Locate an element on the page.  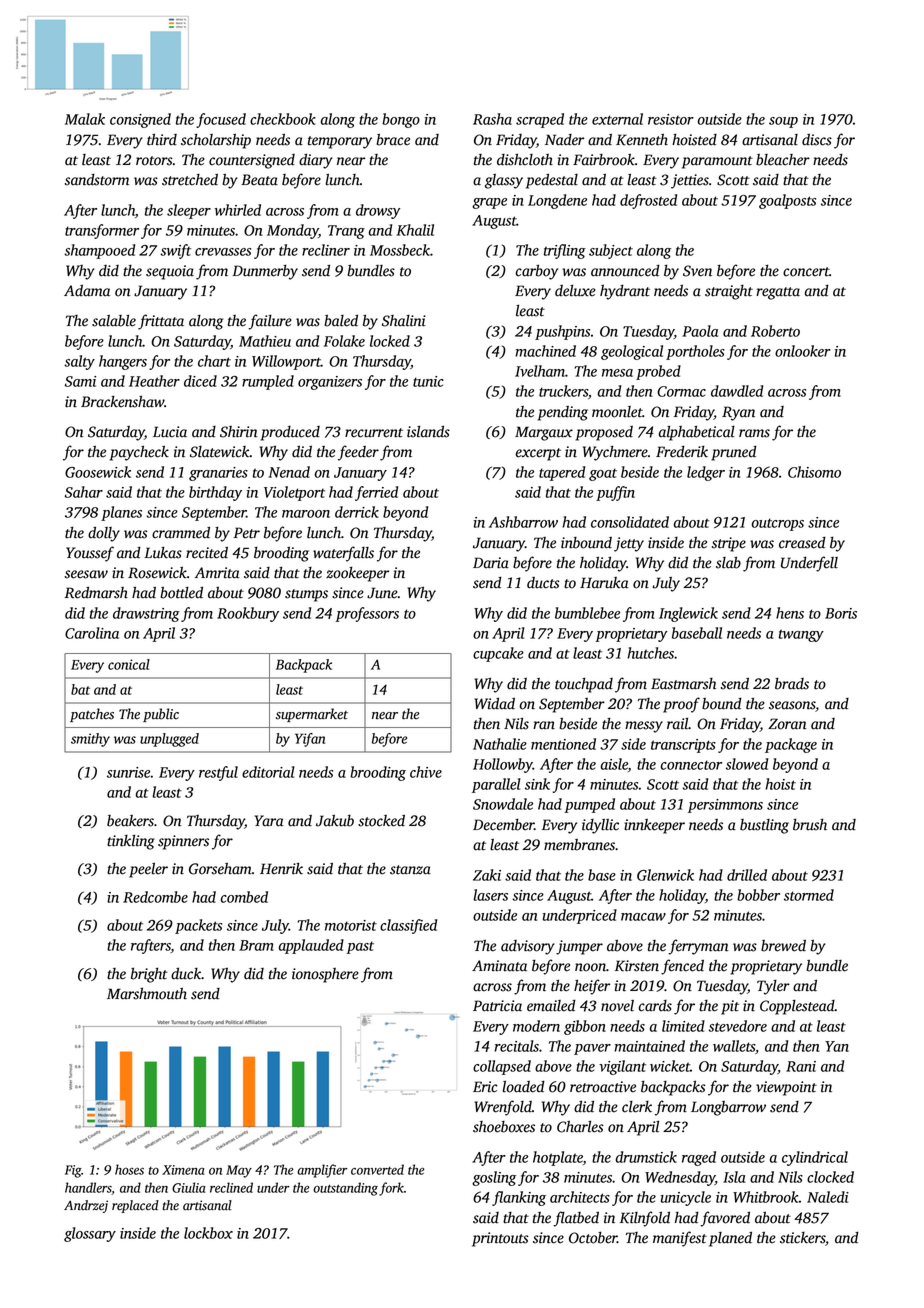
Marshmouth is located at coordinates (147, 993).
